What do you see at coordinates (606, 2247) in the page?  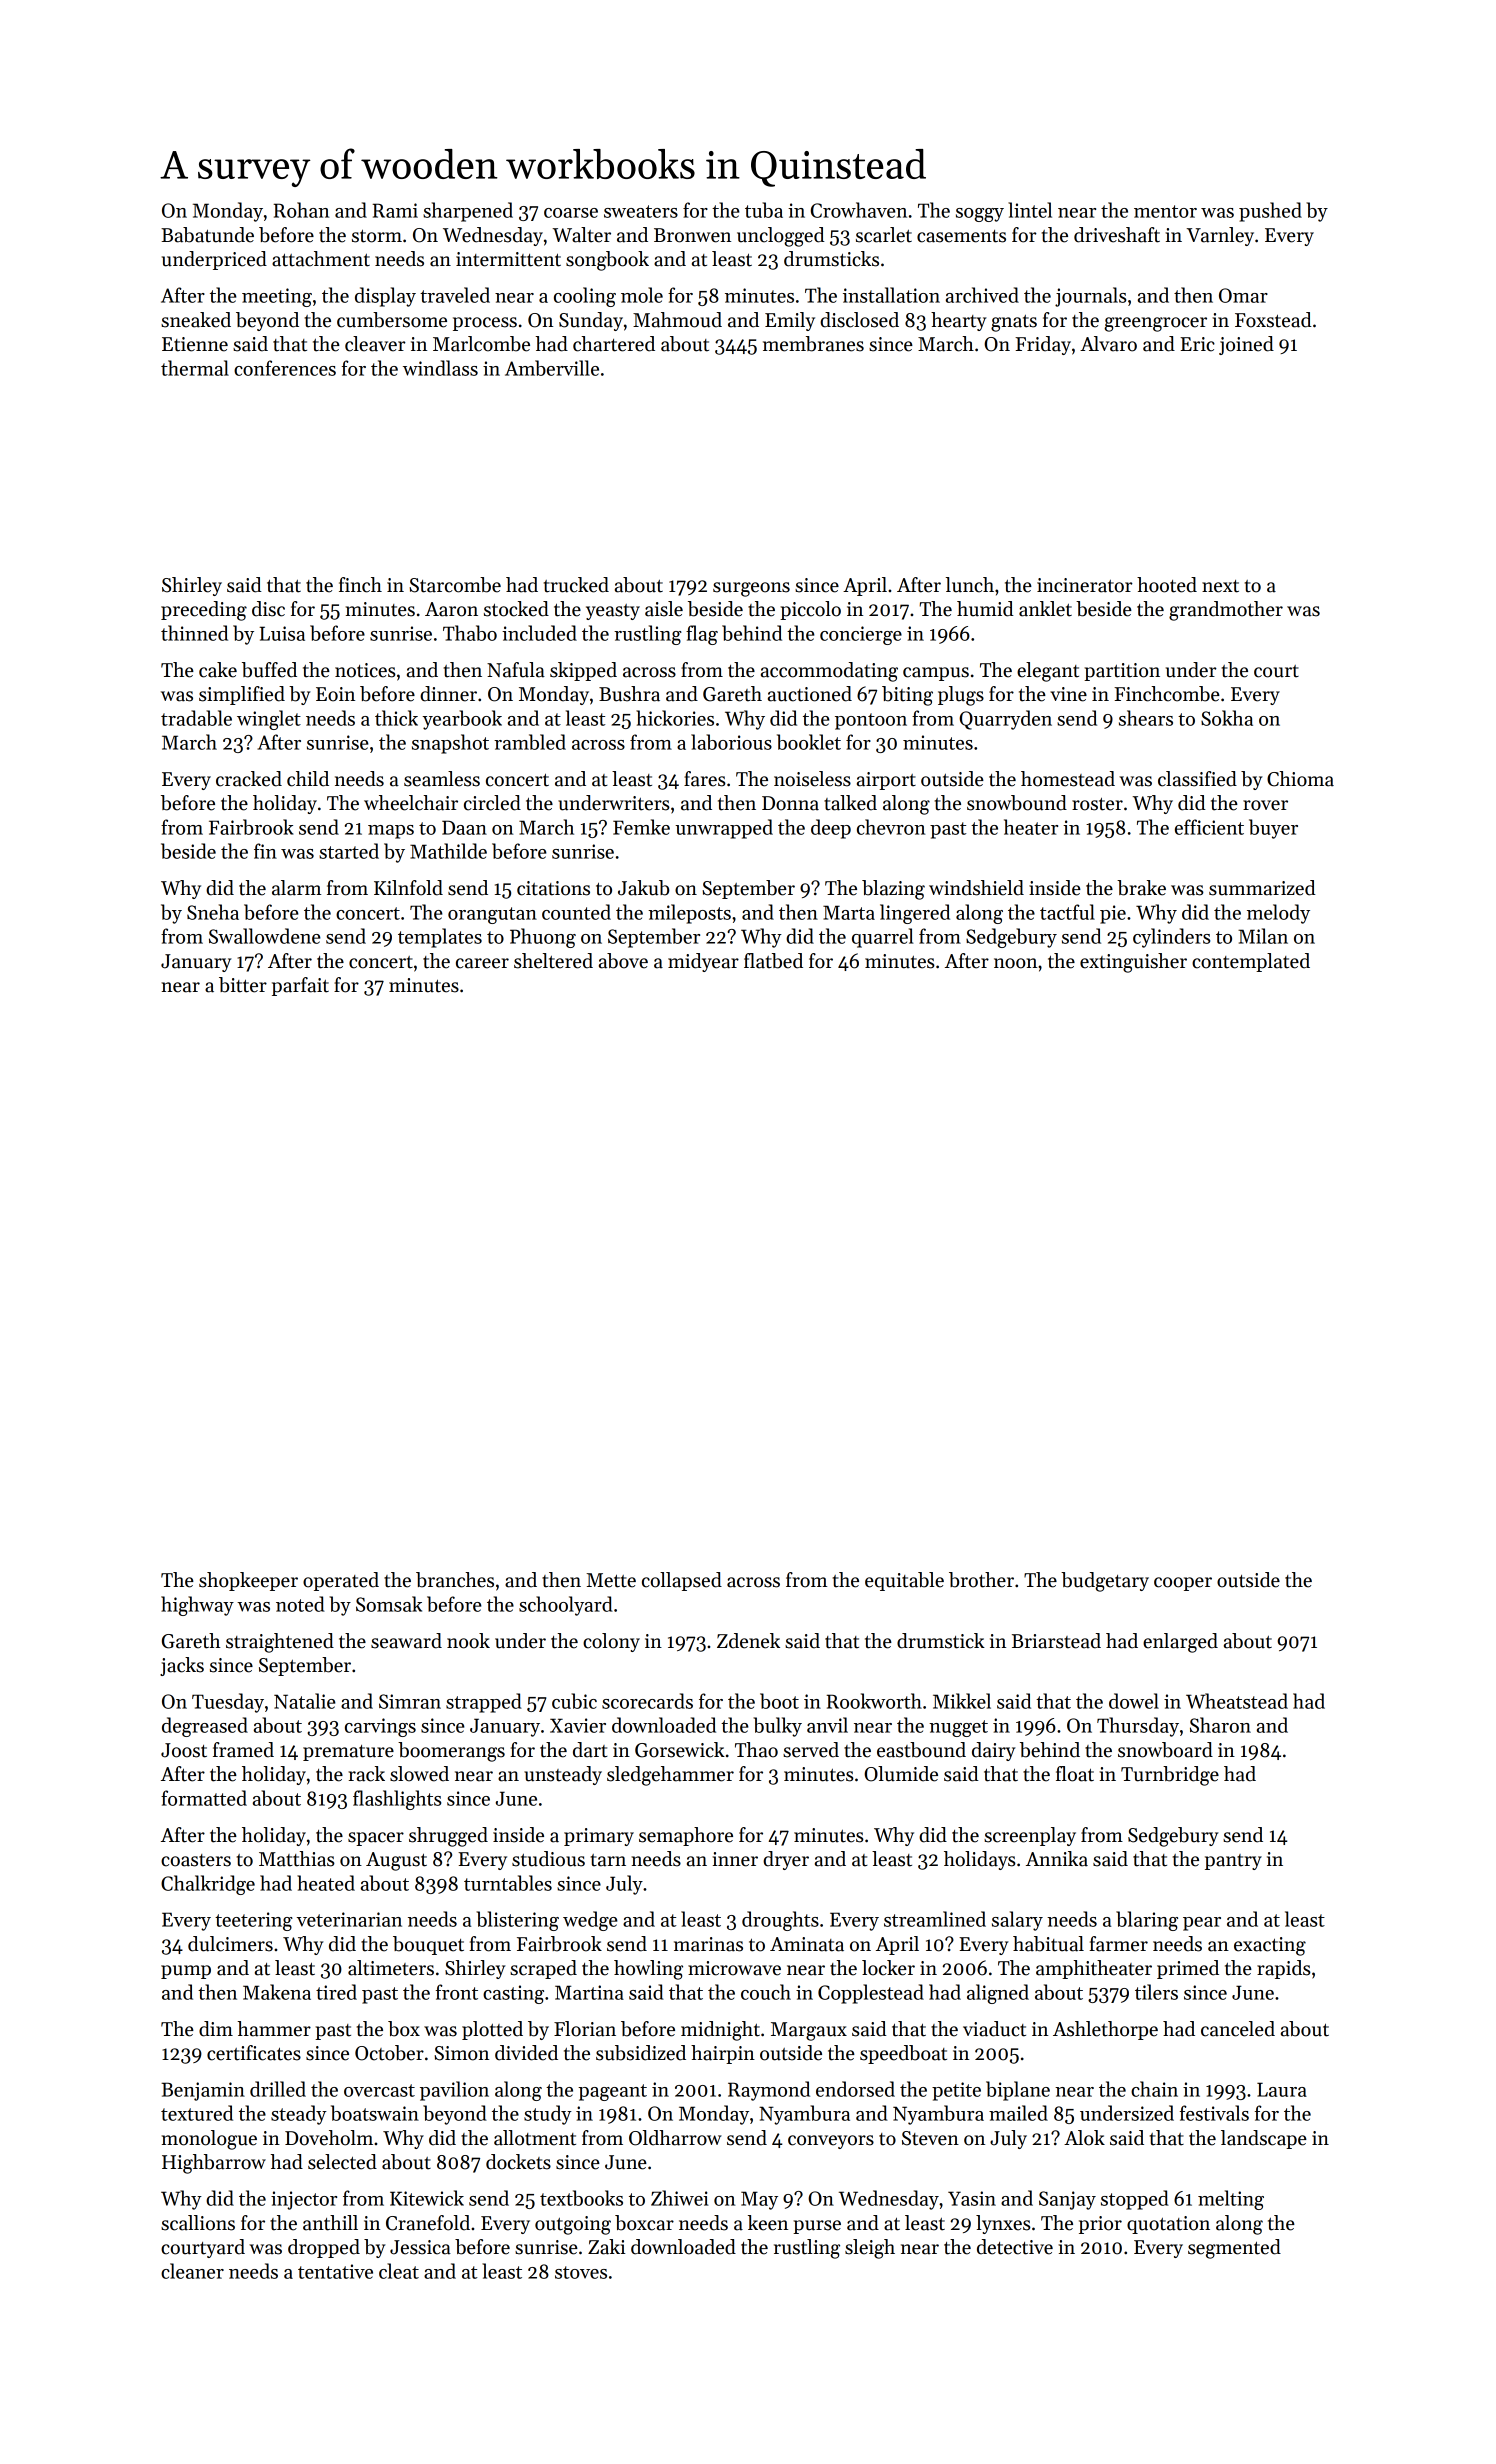 I see `Zaki` at bounding box center [606, 2247].
